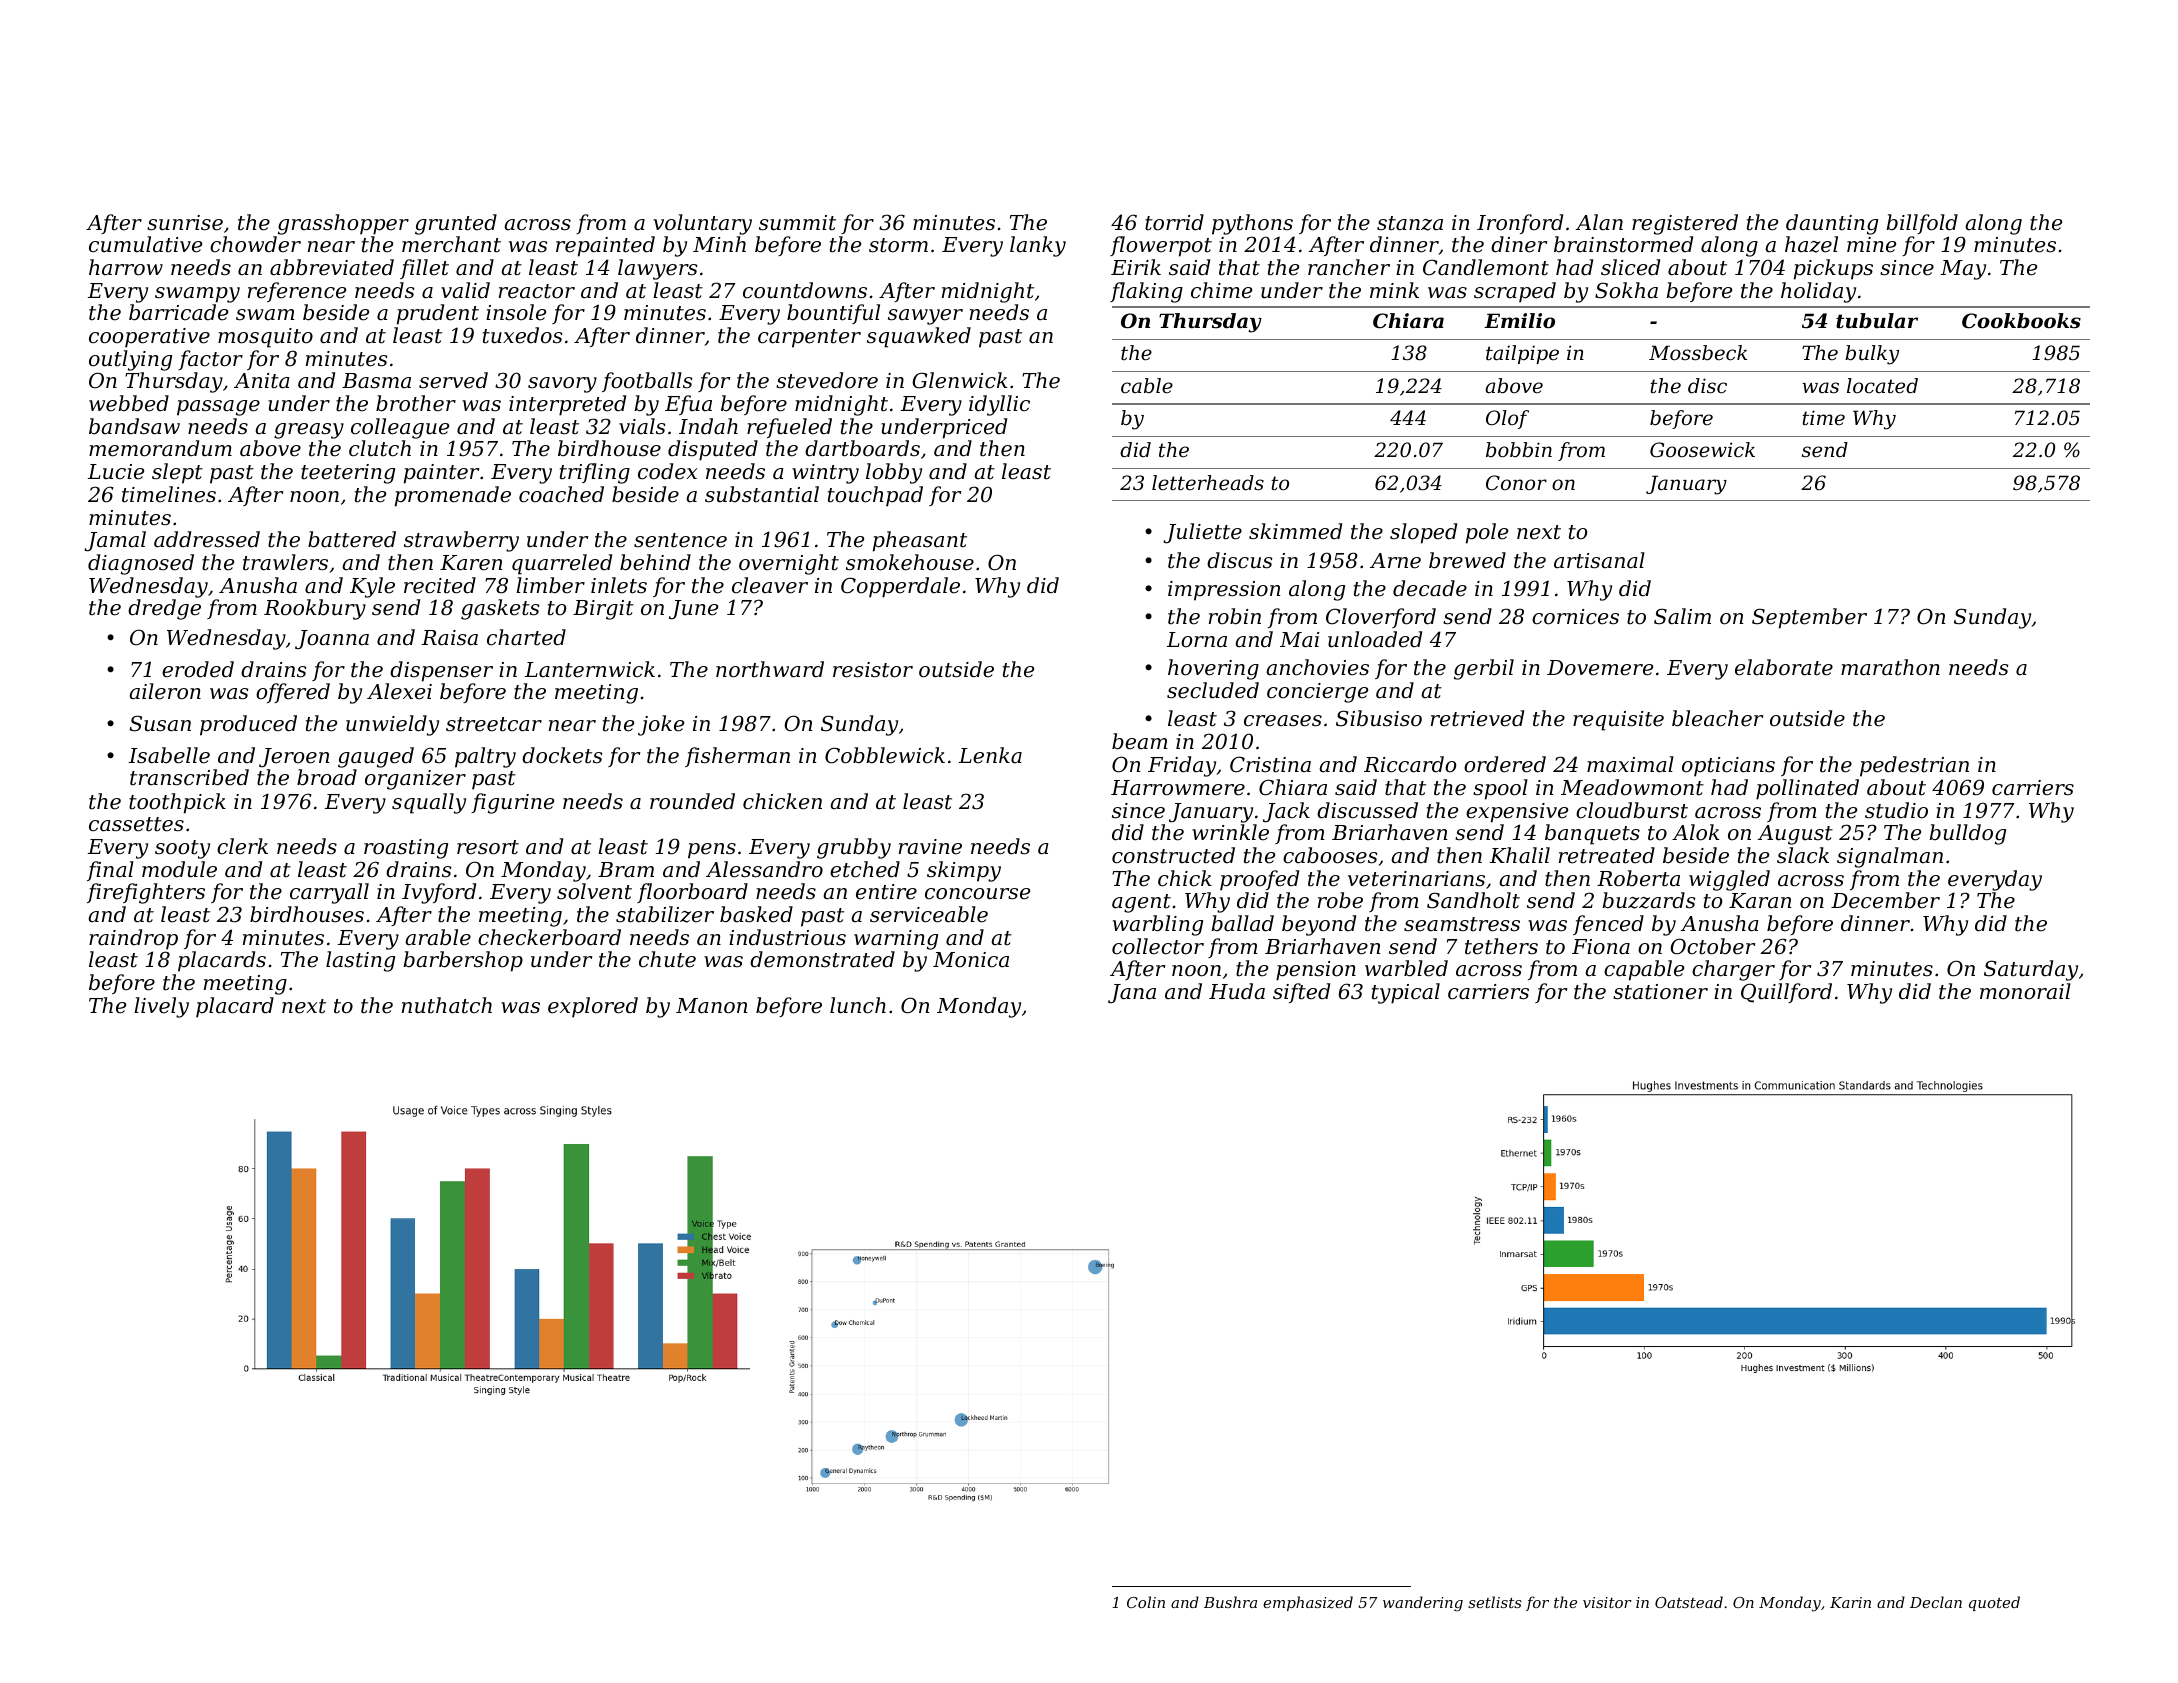  Describe the element at coordinates (130, 360) in the screenshot. I see `outlying` at that location.
